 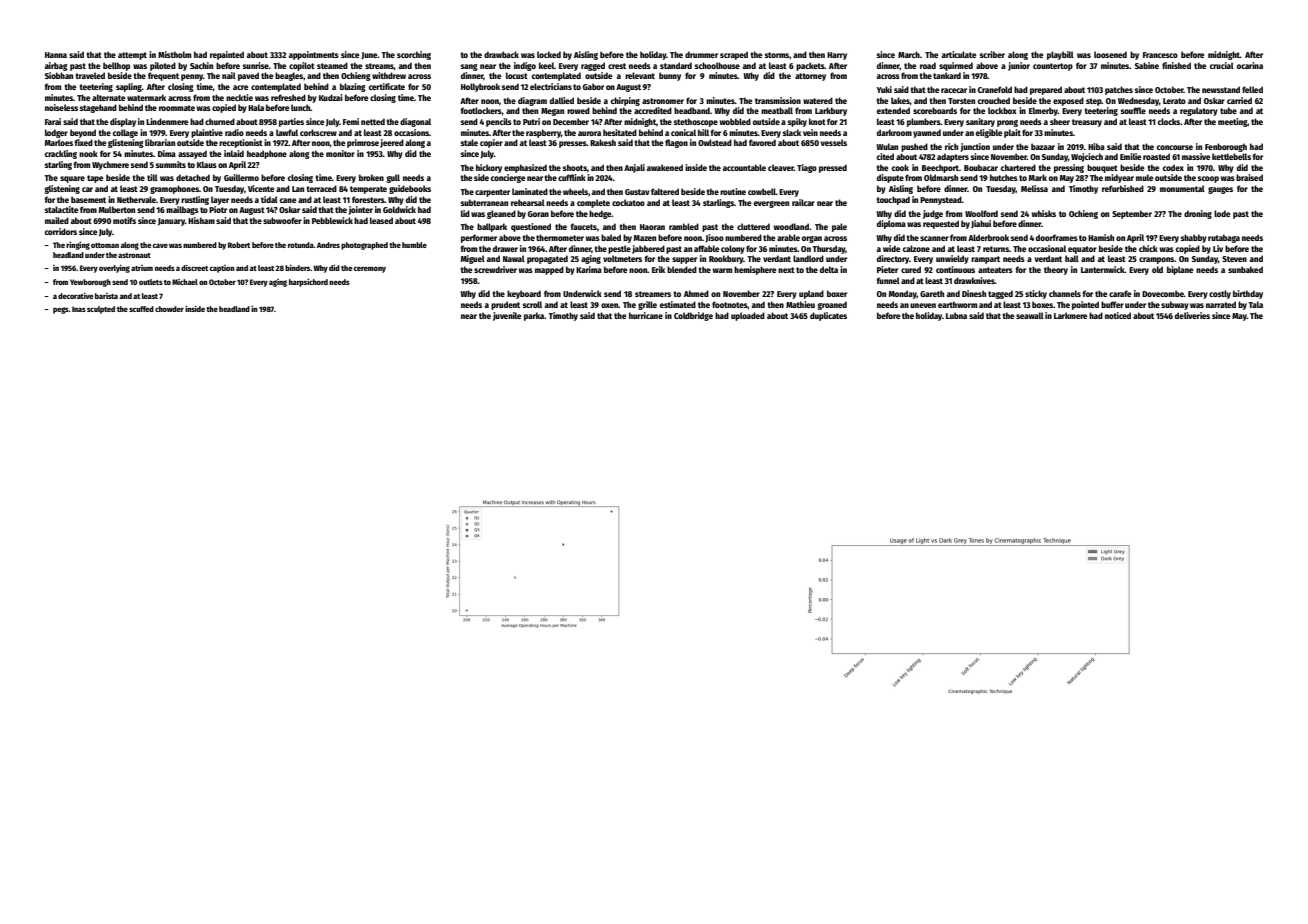 What do you see at coordinates (762, 142) in the screenshot?
I see `favored` at bounding box center [762, 142].
